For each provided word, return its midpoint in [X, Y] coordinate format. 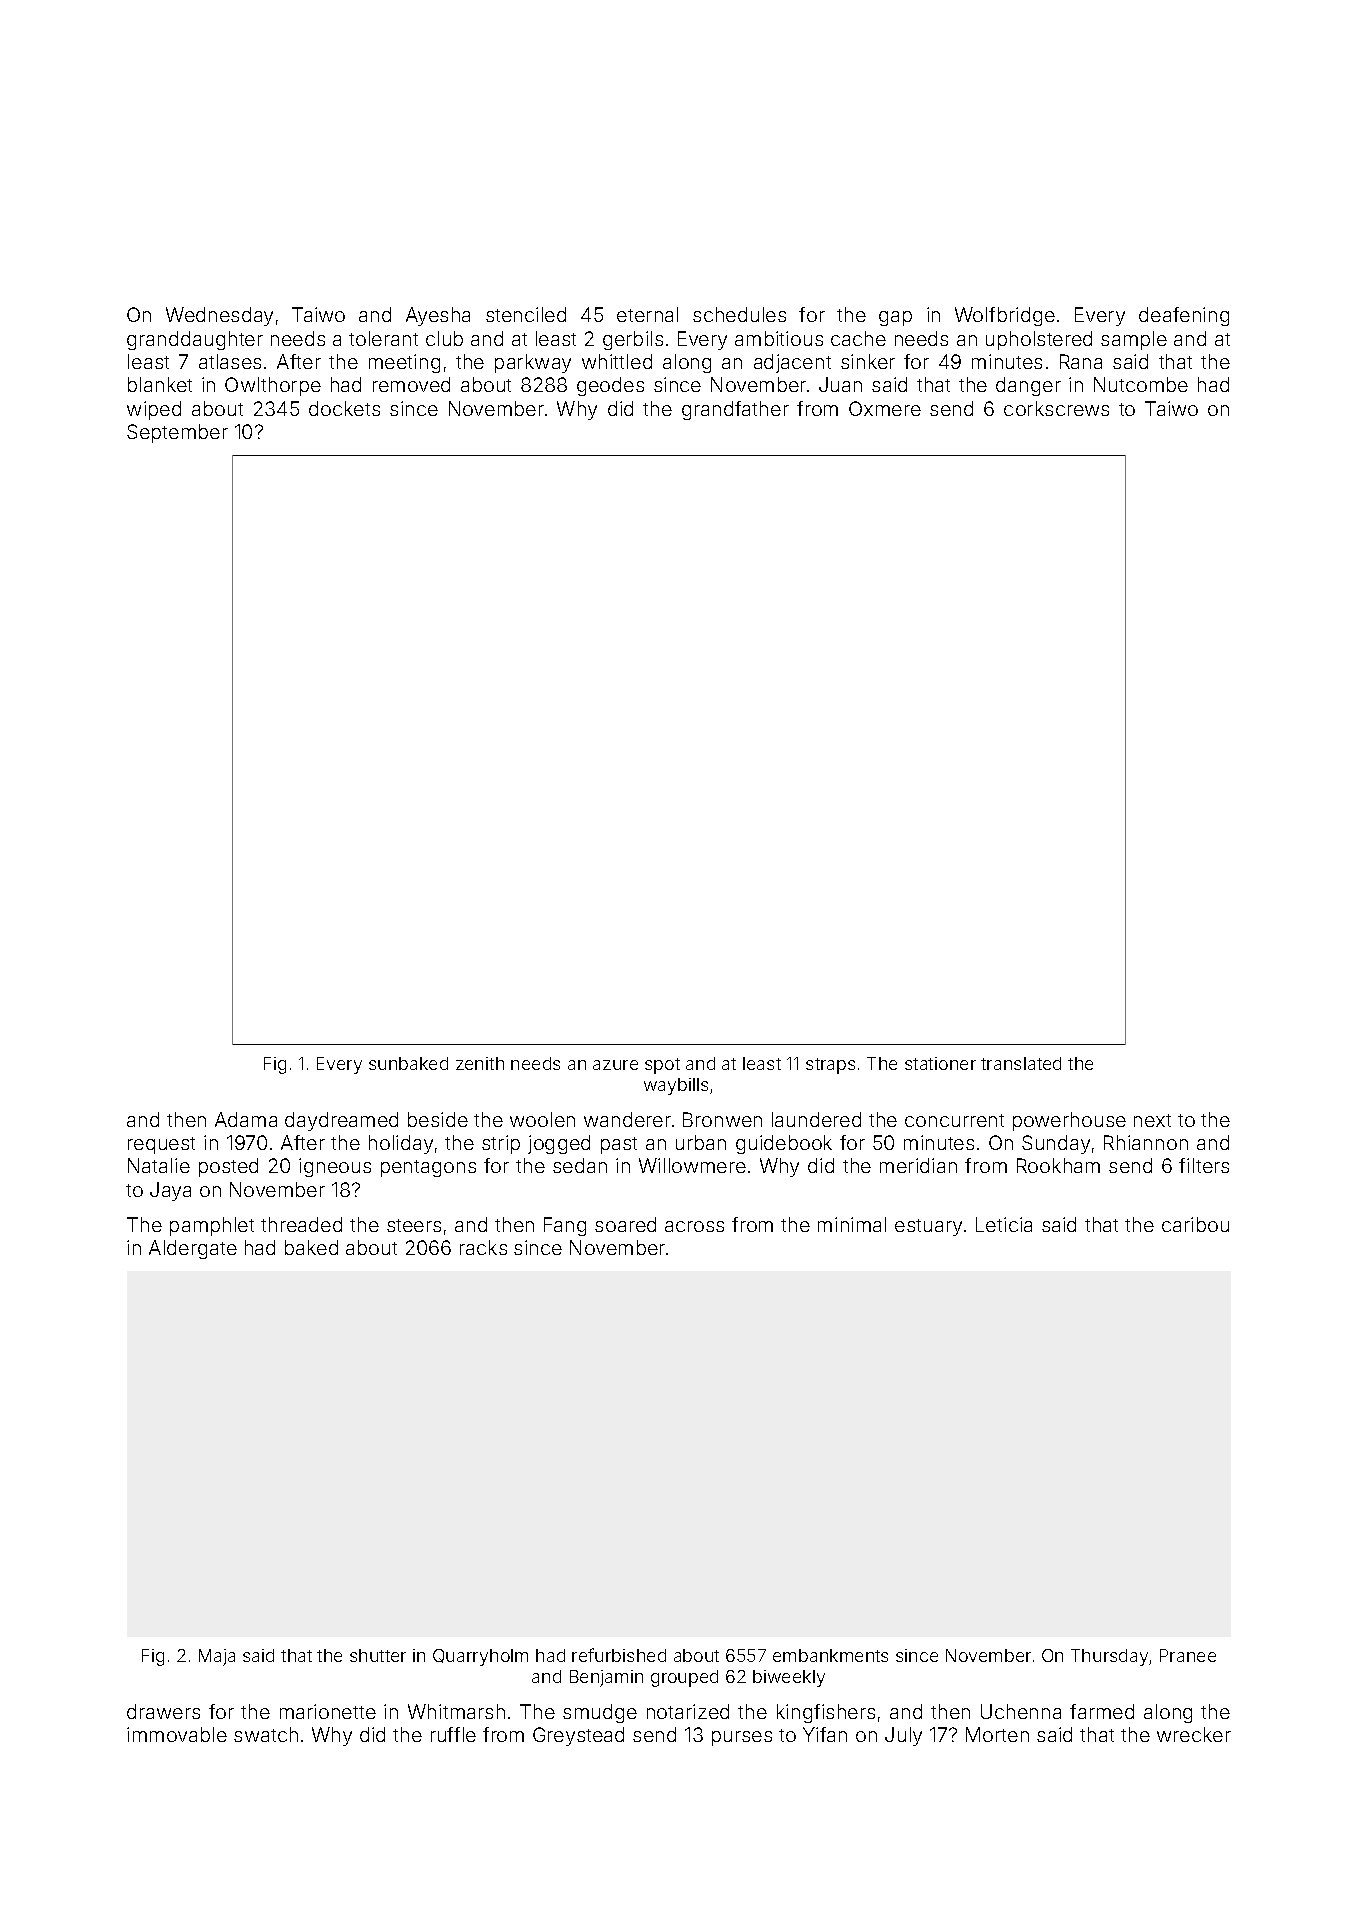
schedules [739, 314]
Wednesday [219, 316]
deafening [1184, 316]
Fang [565, 1226]
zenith [480, 1063]
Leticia [1004, 1224]
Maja [217, 1657]
